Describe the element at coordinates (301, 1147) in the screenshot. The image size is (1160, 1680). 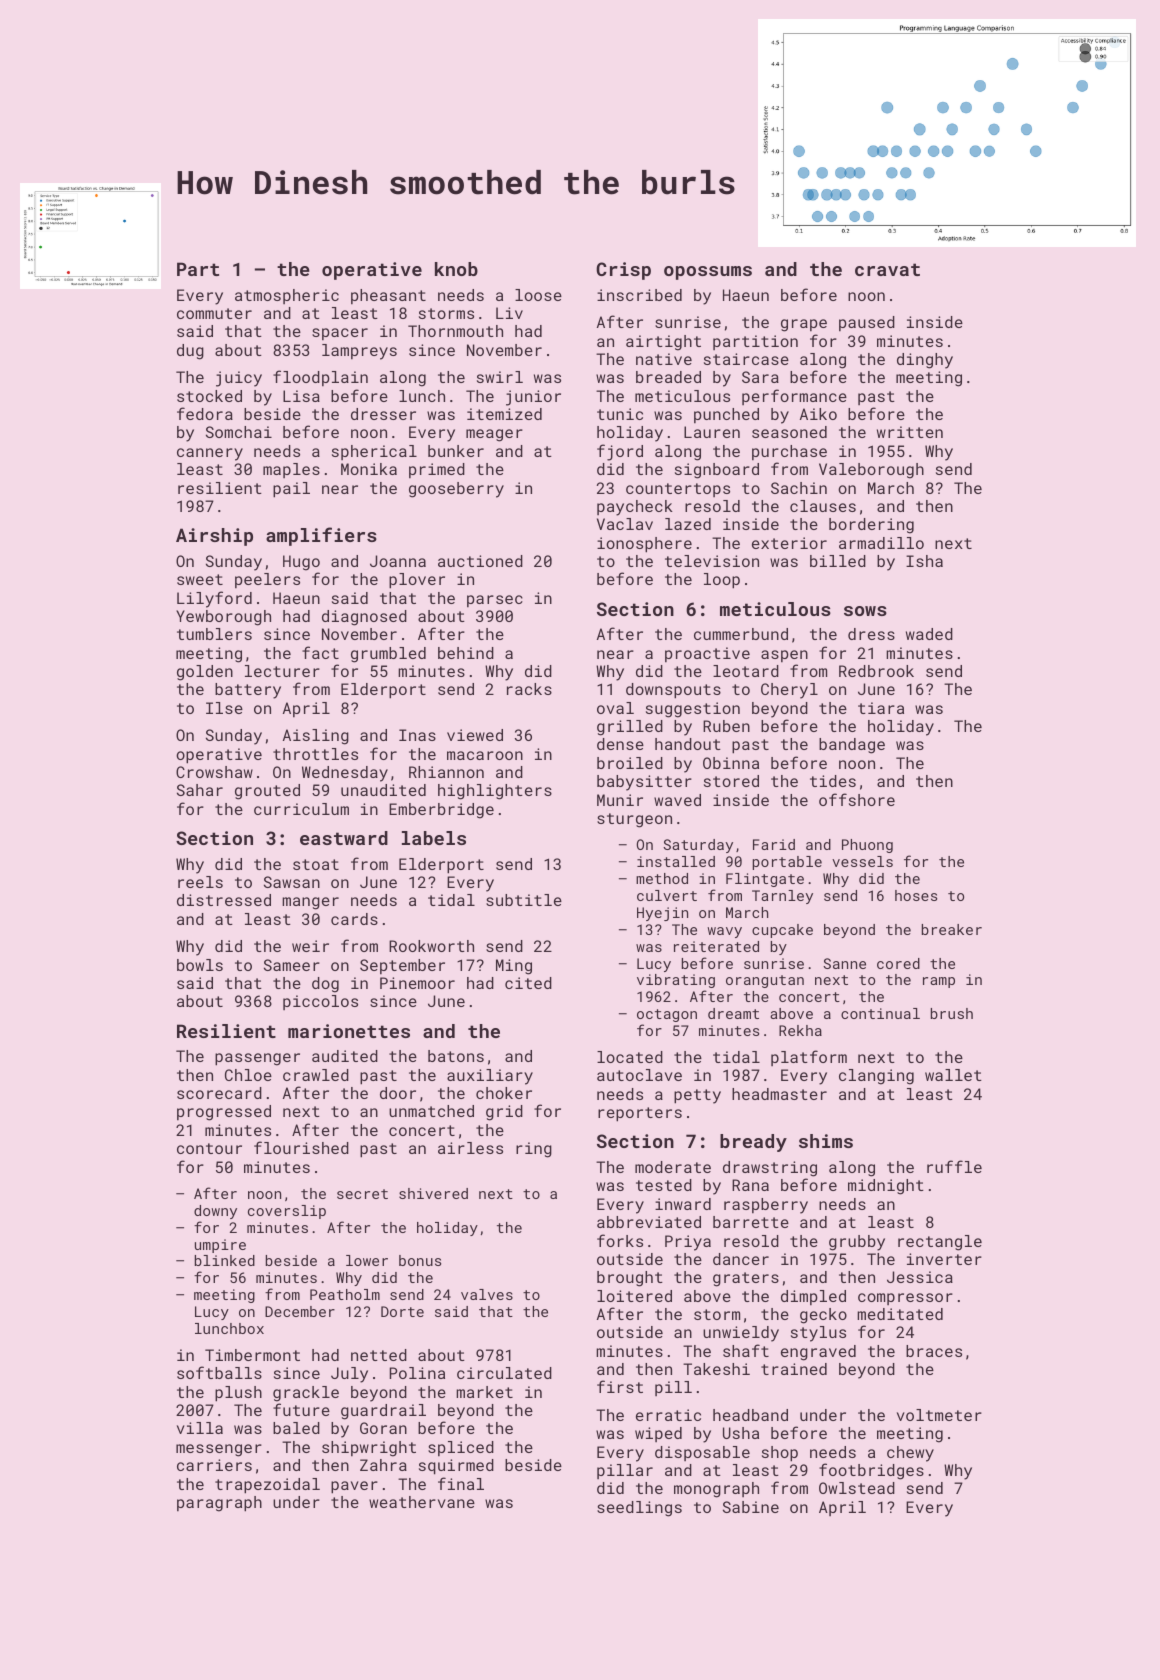
I see `flourished` at that location.
